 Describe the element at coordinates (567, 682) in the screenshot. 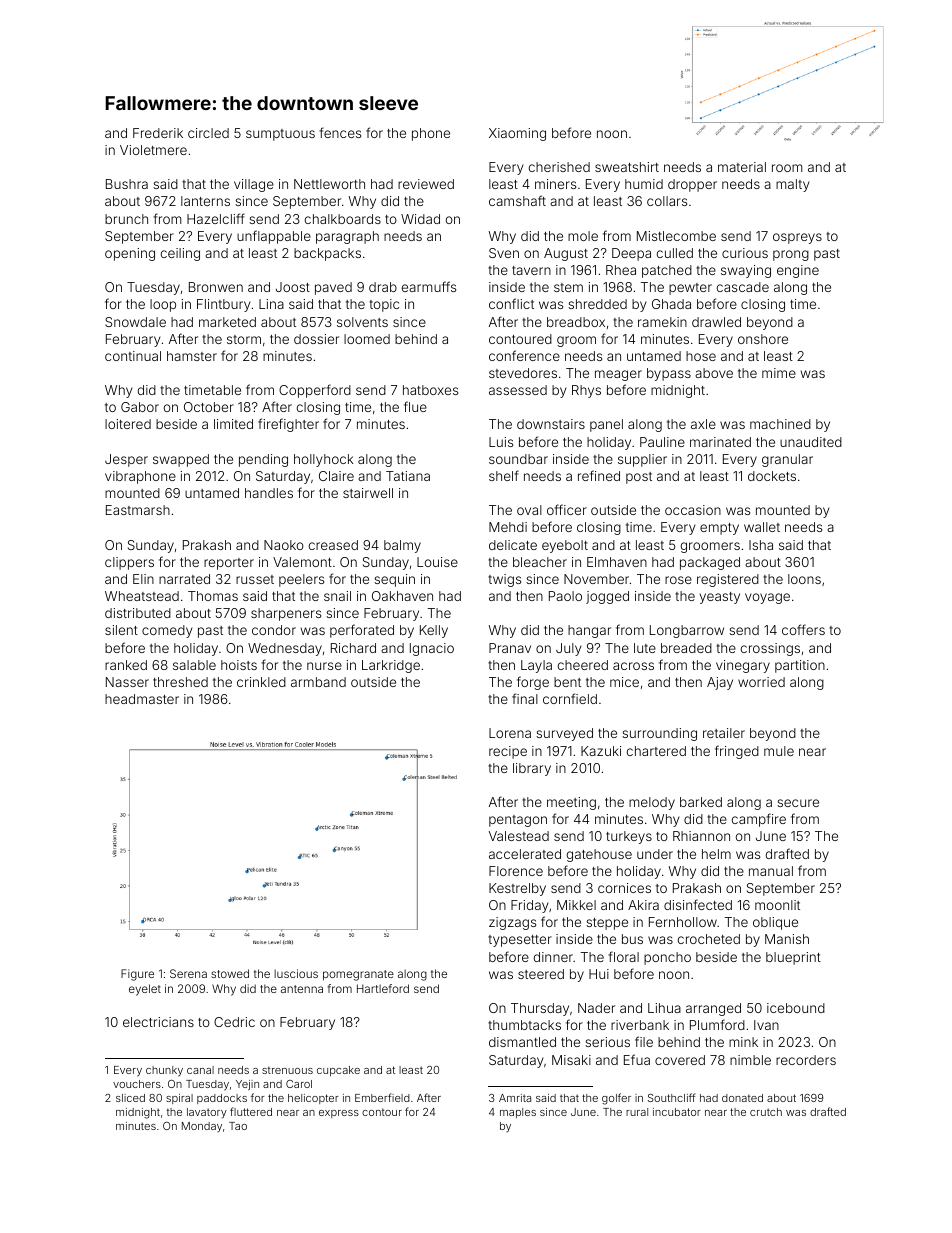

I see `bent` at that location.
